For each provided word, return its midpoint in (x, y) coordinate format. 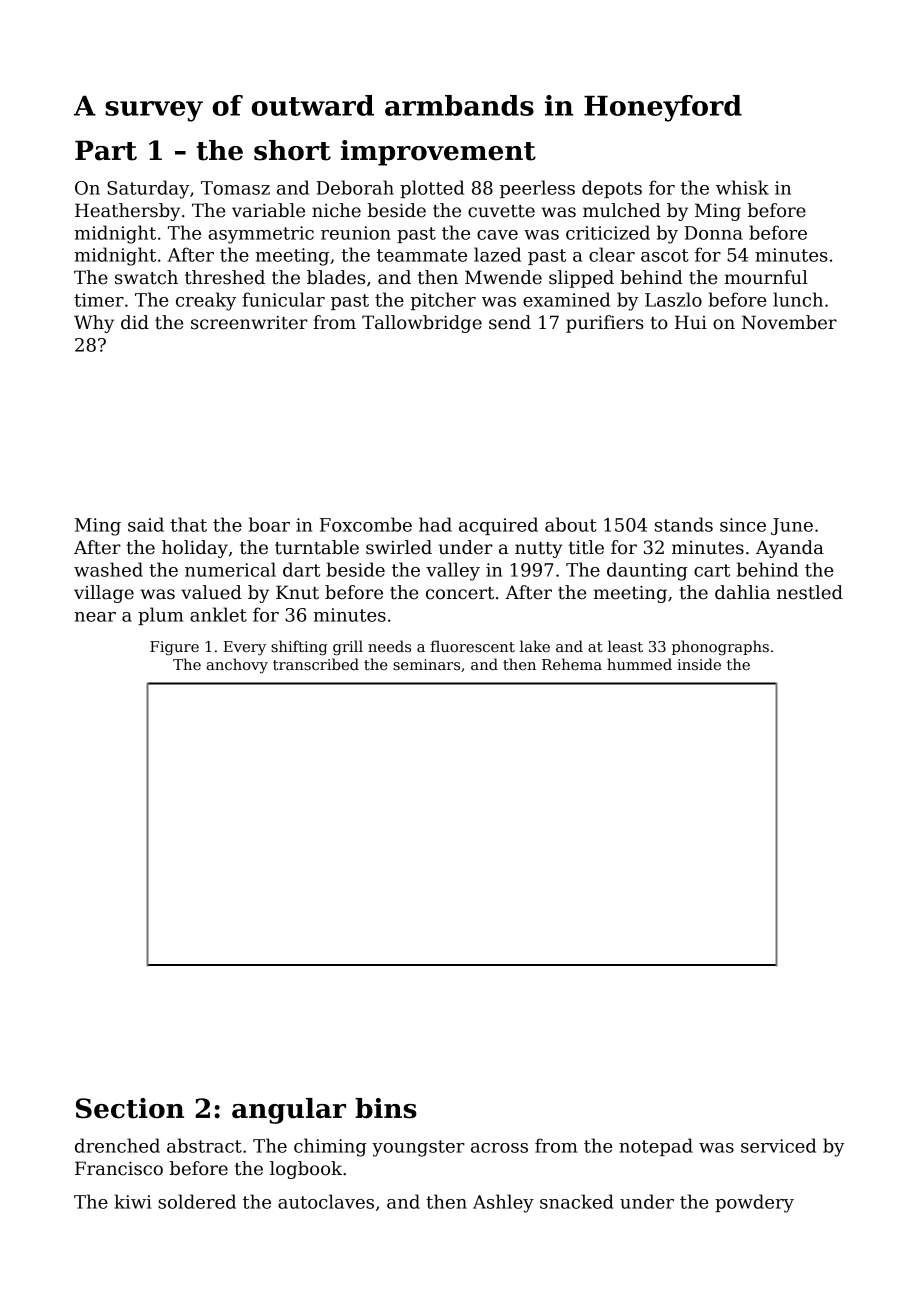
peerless (537, 189)
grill (348, 647)
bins (386, 1108)
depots (612, 189)
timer (99, 300)
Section (130, 1108)
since (743, 525)
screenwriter (249, 323)
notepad (656, 1147)
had (435, 524)
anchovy (237, 665)
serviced (778, 1145)
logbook (306, 1170)
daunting (647, 571)
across (499, 1148)
